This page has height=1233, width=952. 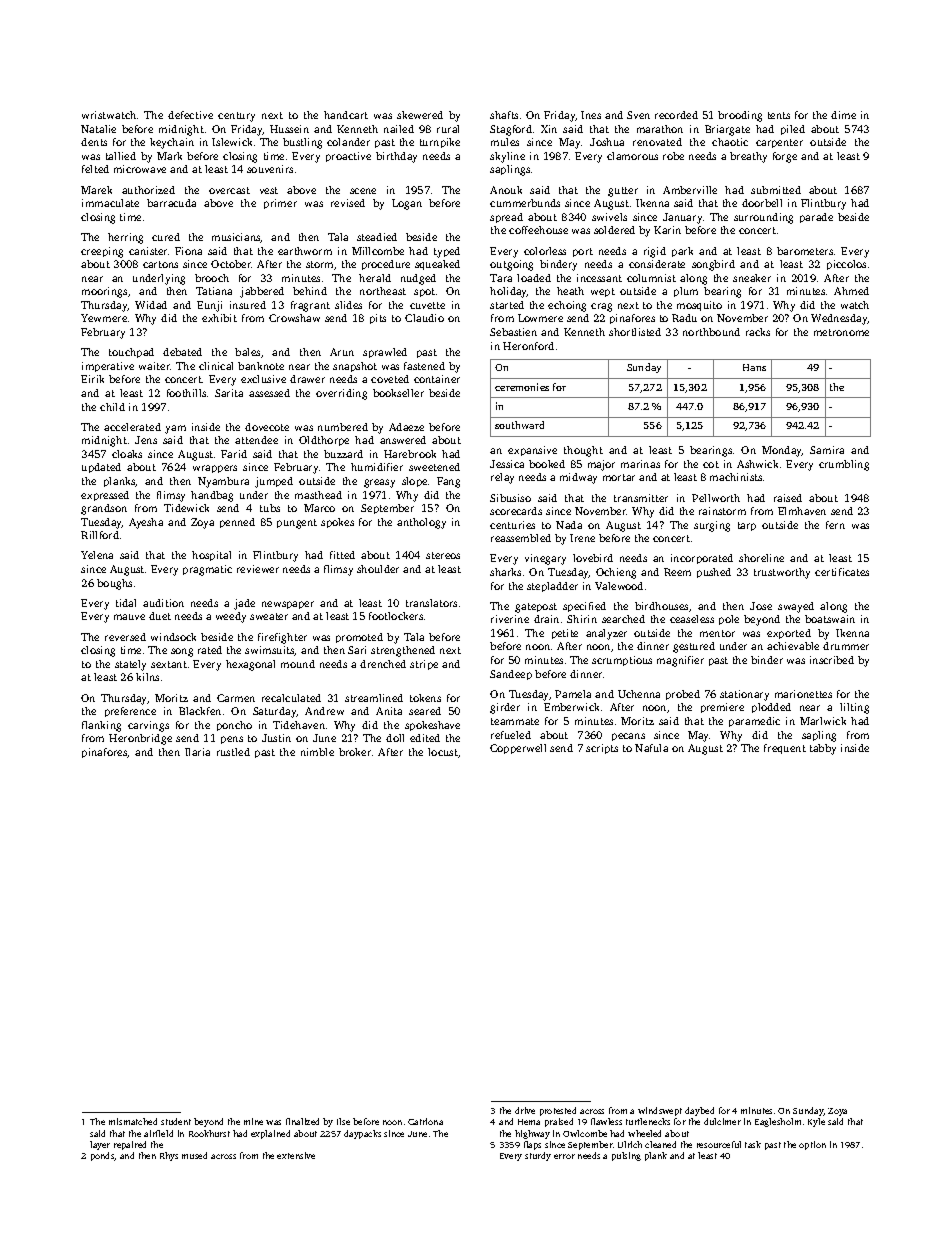 What do you see at coordinates (680, 661) in the page?
I see `magnifier` at bounding box center [680, 661].
